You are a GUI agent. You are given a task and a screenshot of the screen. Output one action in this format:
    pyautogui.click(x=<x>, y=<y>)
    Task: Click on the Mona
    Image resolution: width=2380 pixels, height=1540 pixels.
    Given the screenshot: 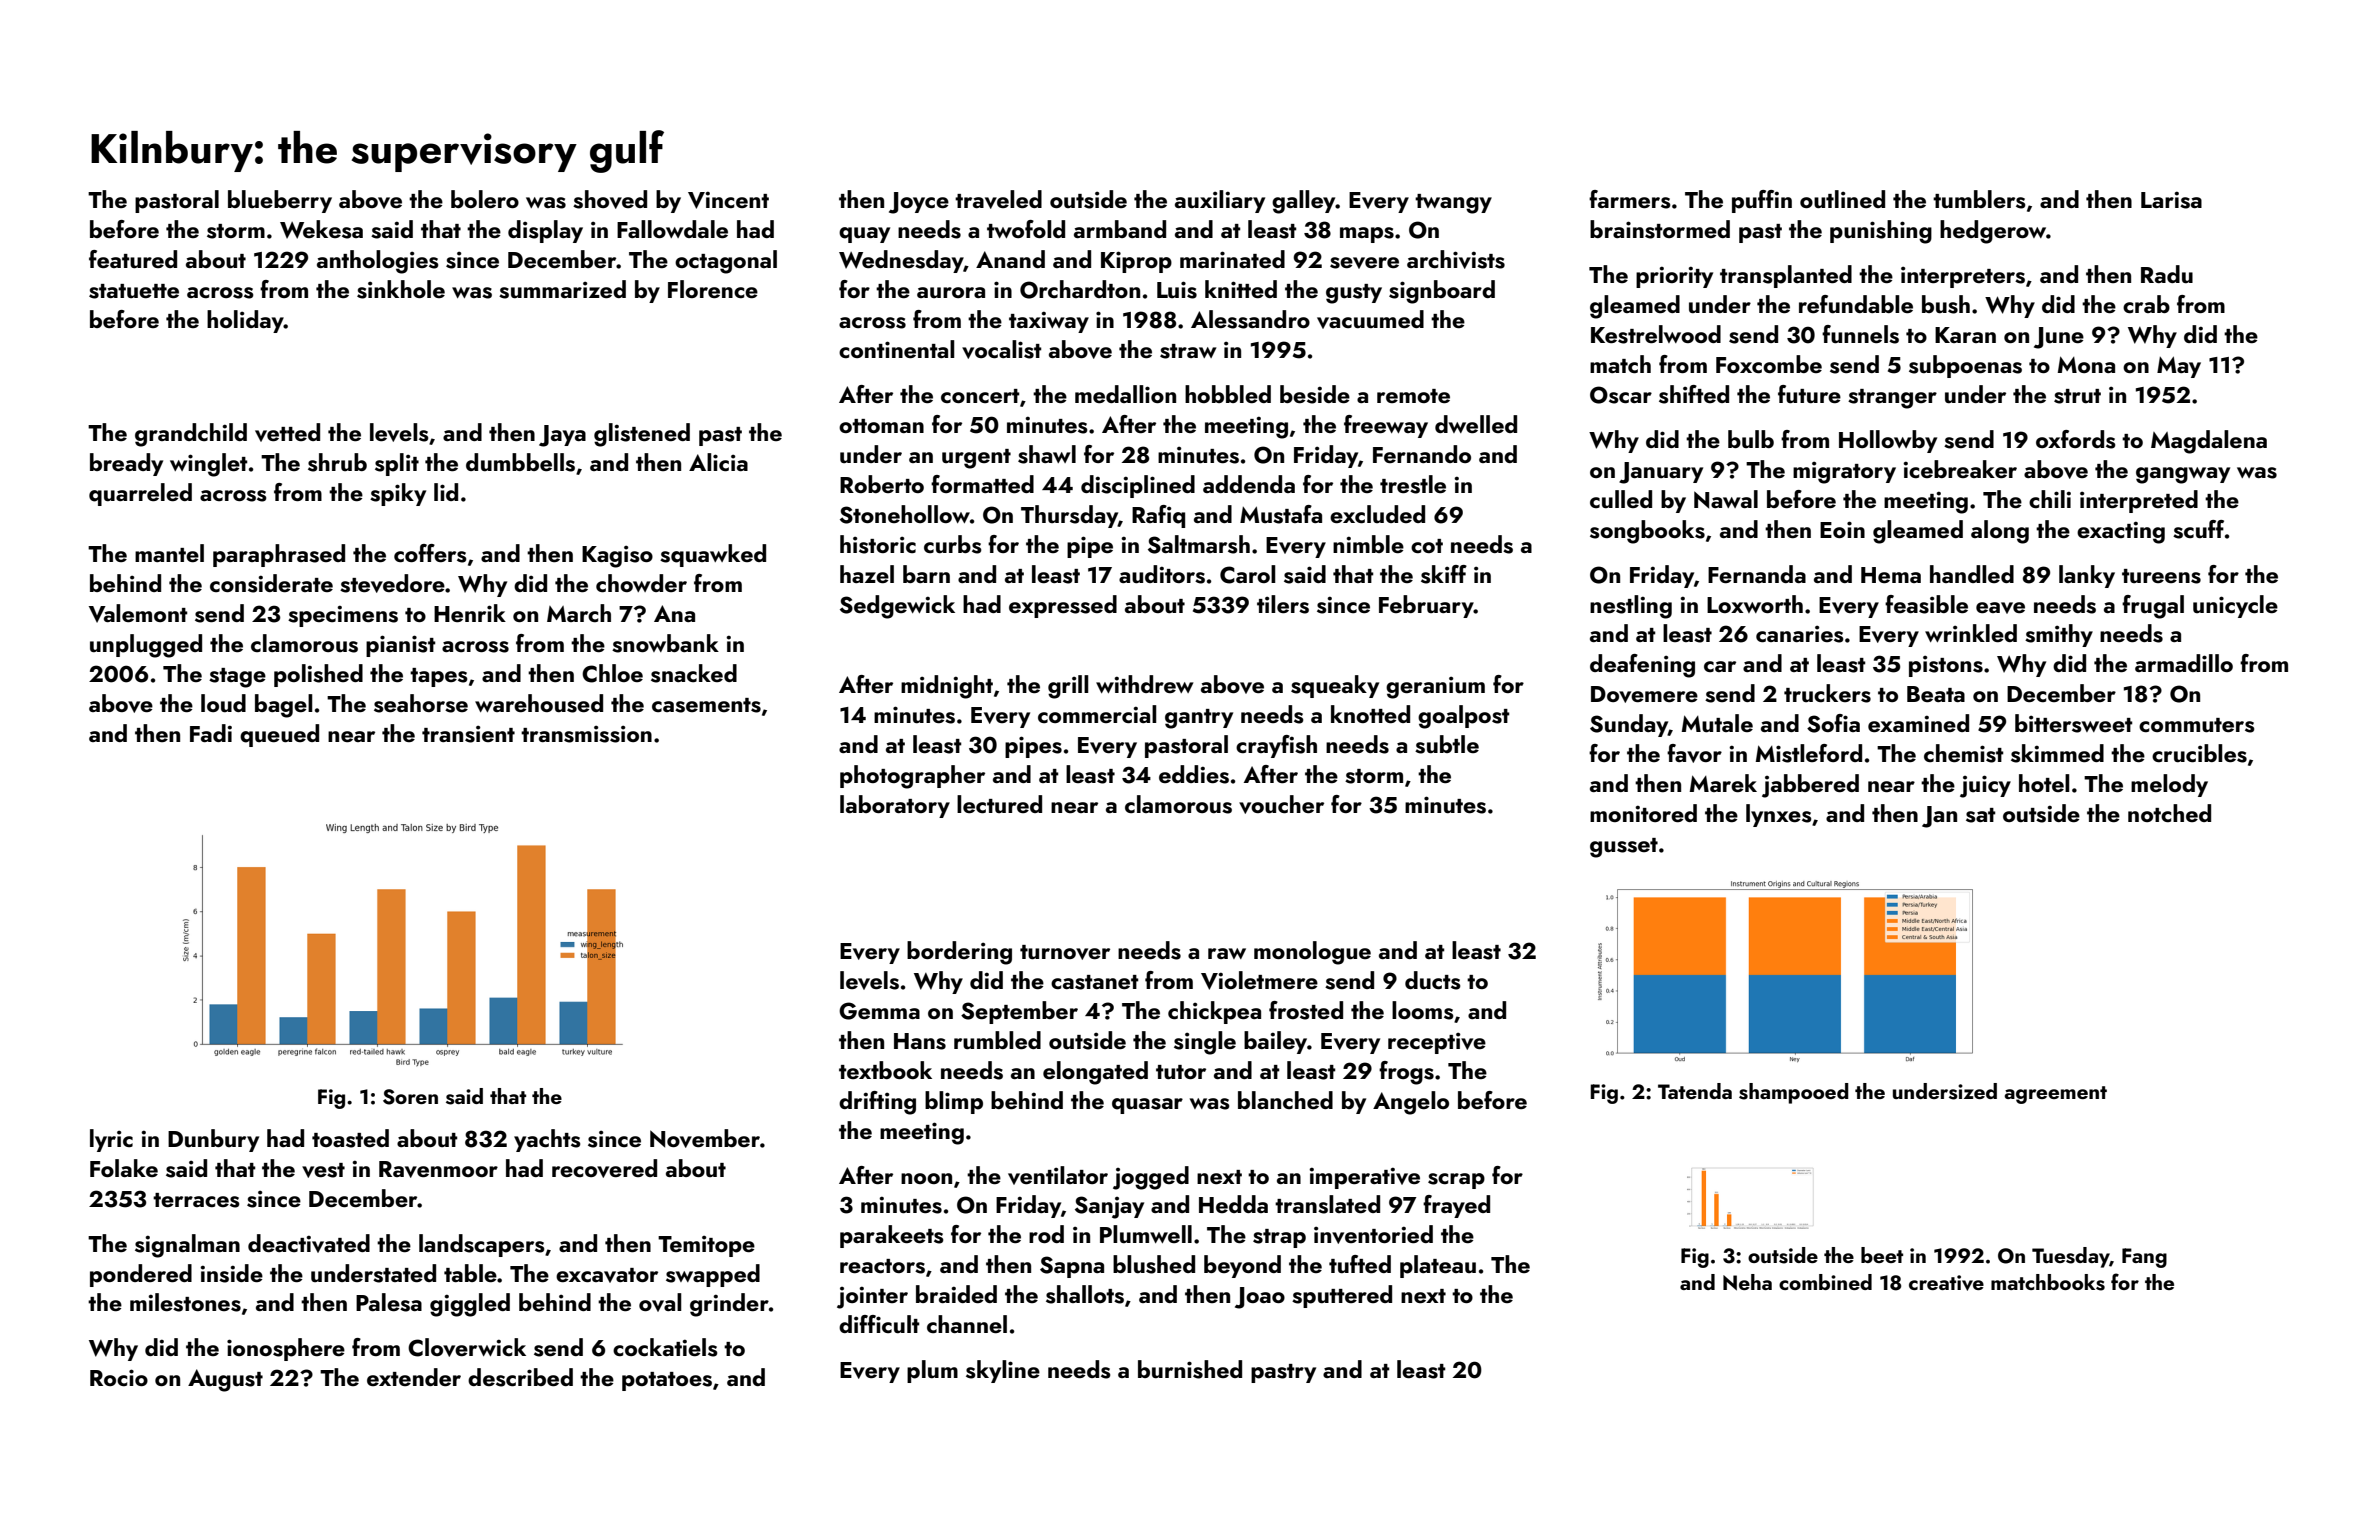 What is the action you would take?
    pyautogui.click(x=2086, y=364)
